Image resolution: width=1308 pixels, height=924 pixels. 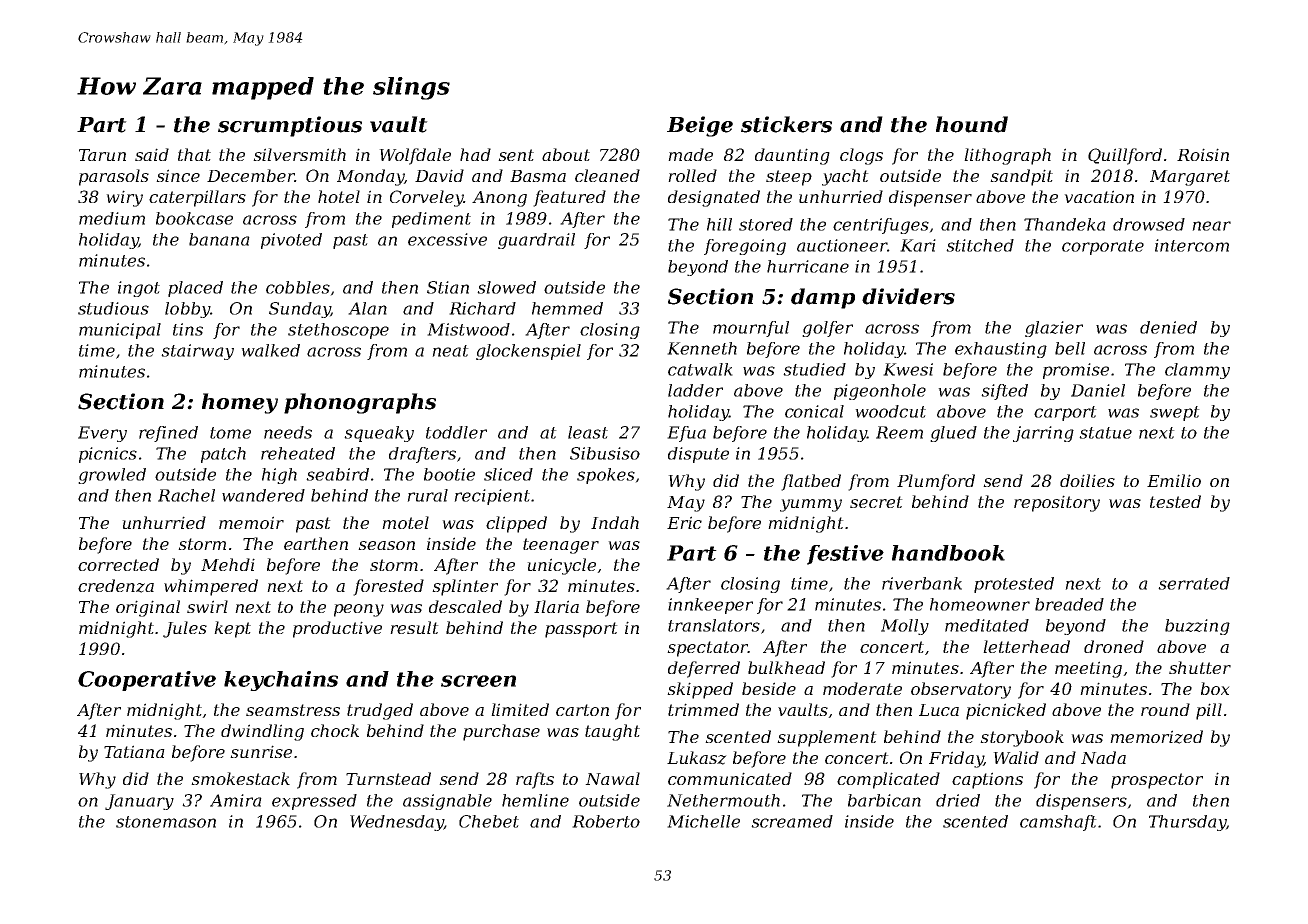 I want to click on promise, so click(x=1076, y=371).
